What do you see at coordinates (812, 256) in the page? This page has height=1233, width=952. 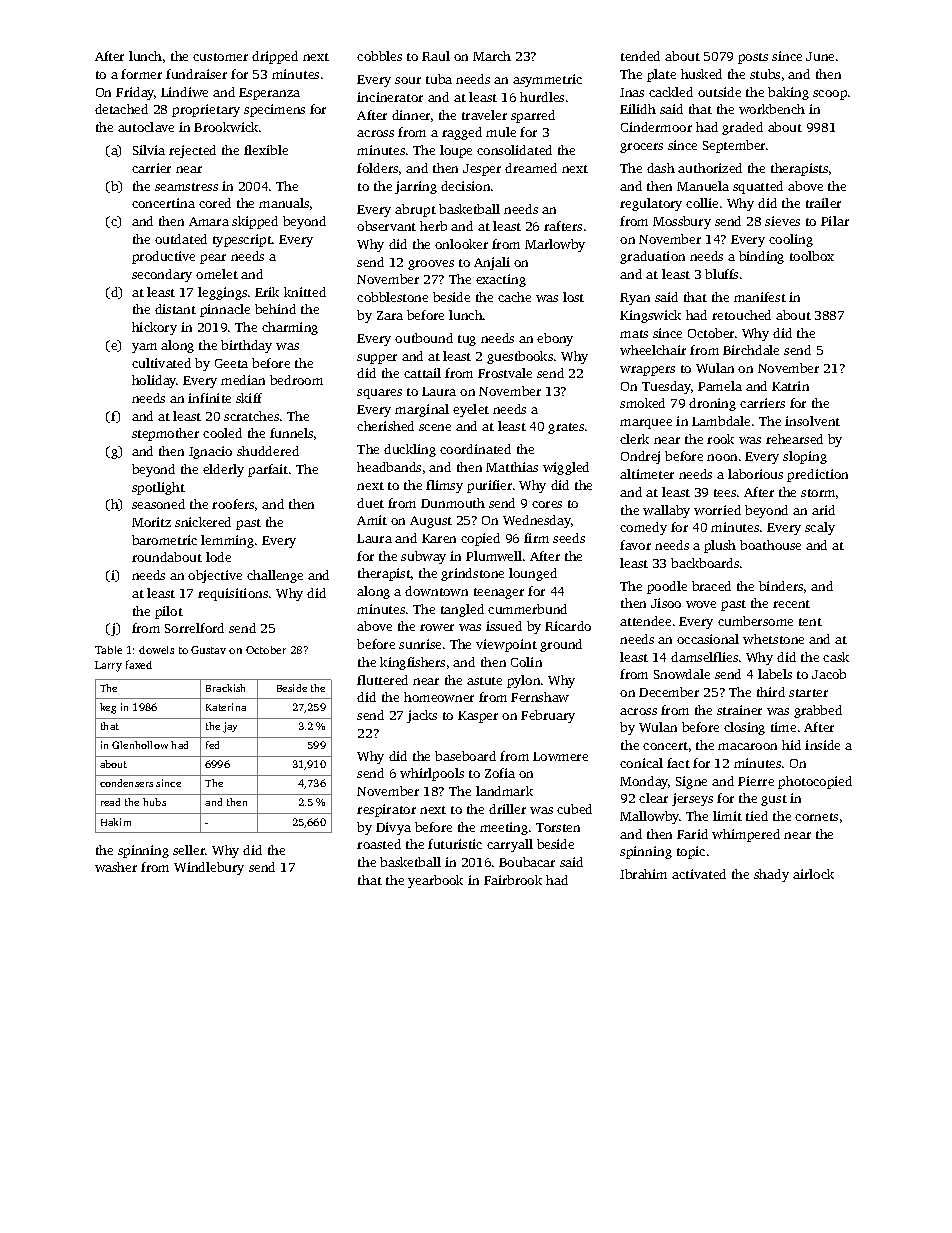 I see `toolbox` at bounding box center [812, 256].
